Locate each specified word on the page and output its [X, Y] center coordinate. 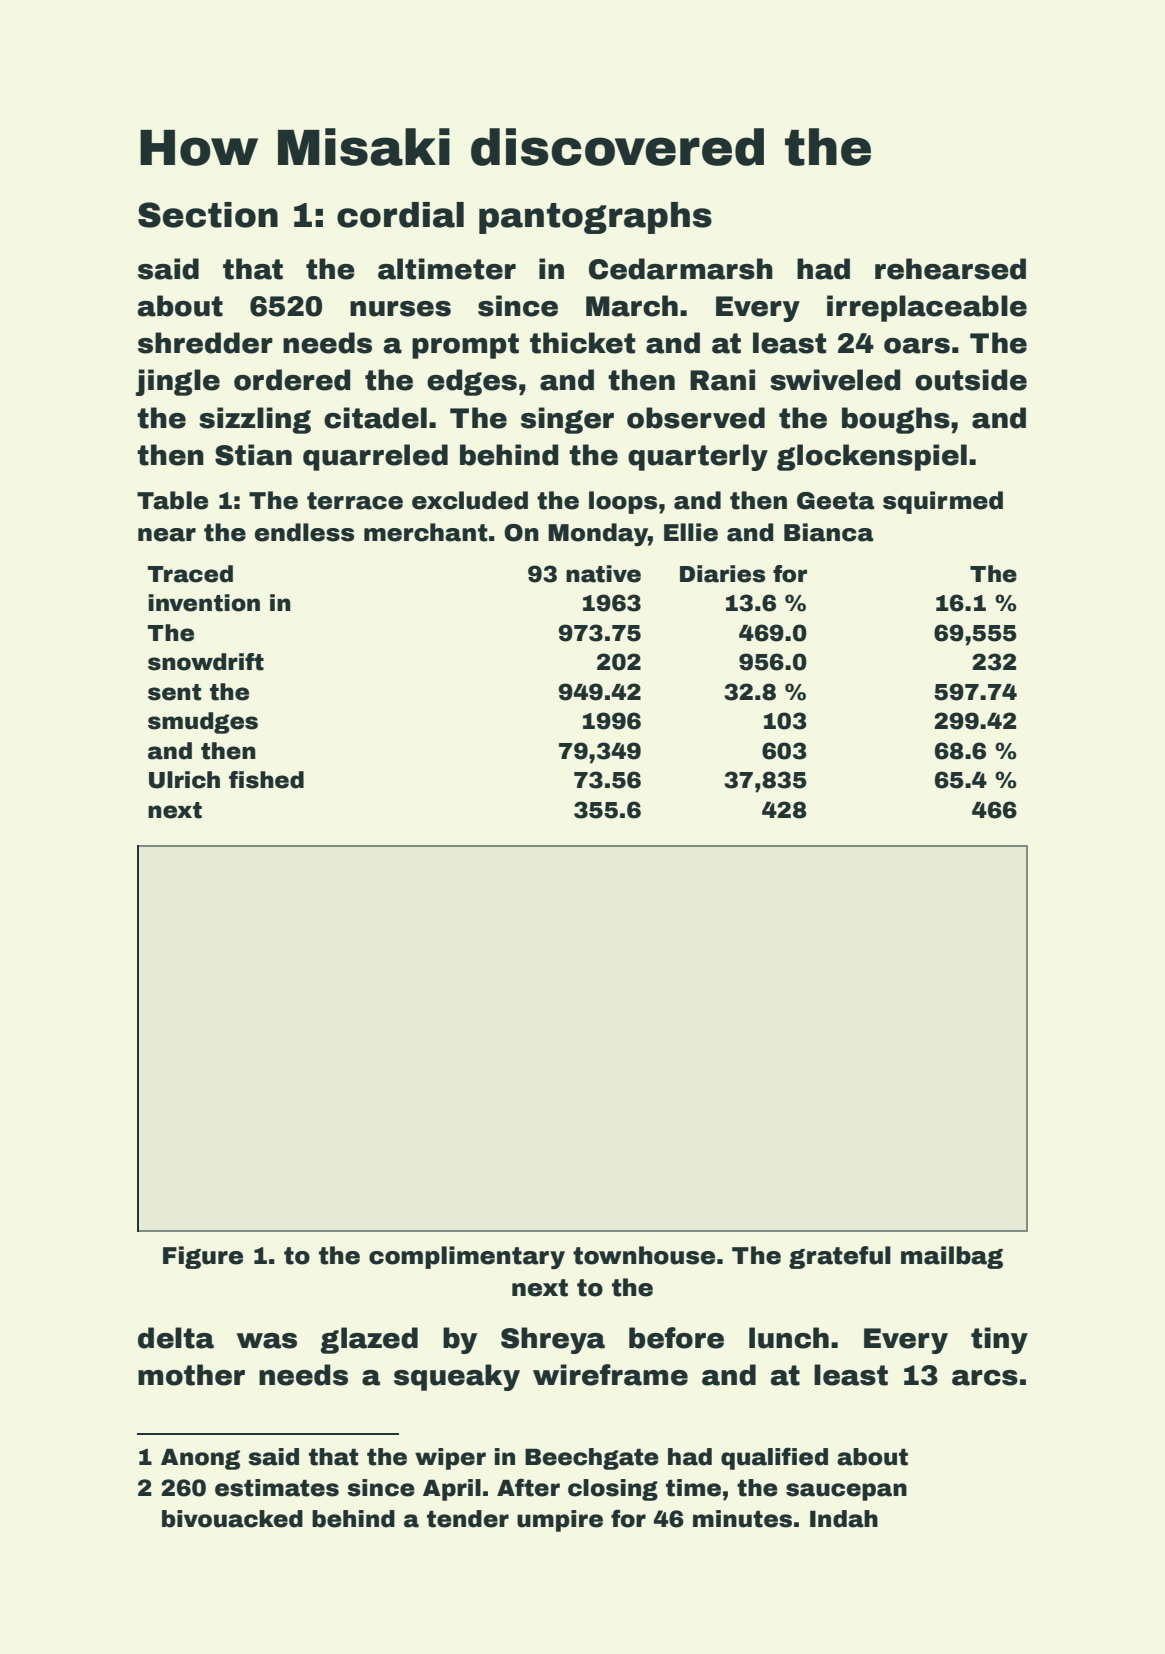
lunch [789, 1338]
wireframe [610, 1375]
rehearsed [950, 269]
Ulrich [184, 780]
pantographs [595, 218]
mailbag [952, 1257]
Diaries [722, 574]
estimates [277, 1488]
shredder [205, 343]
